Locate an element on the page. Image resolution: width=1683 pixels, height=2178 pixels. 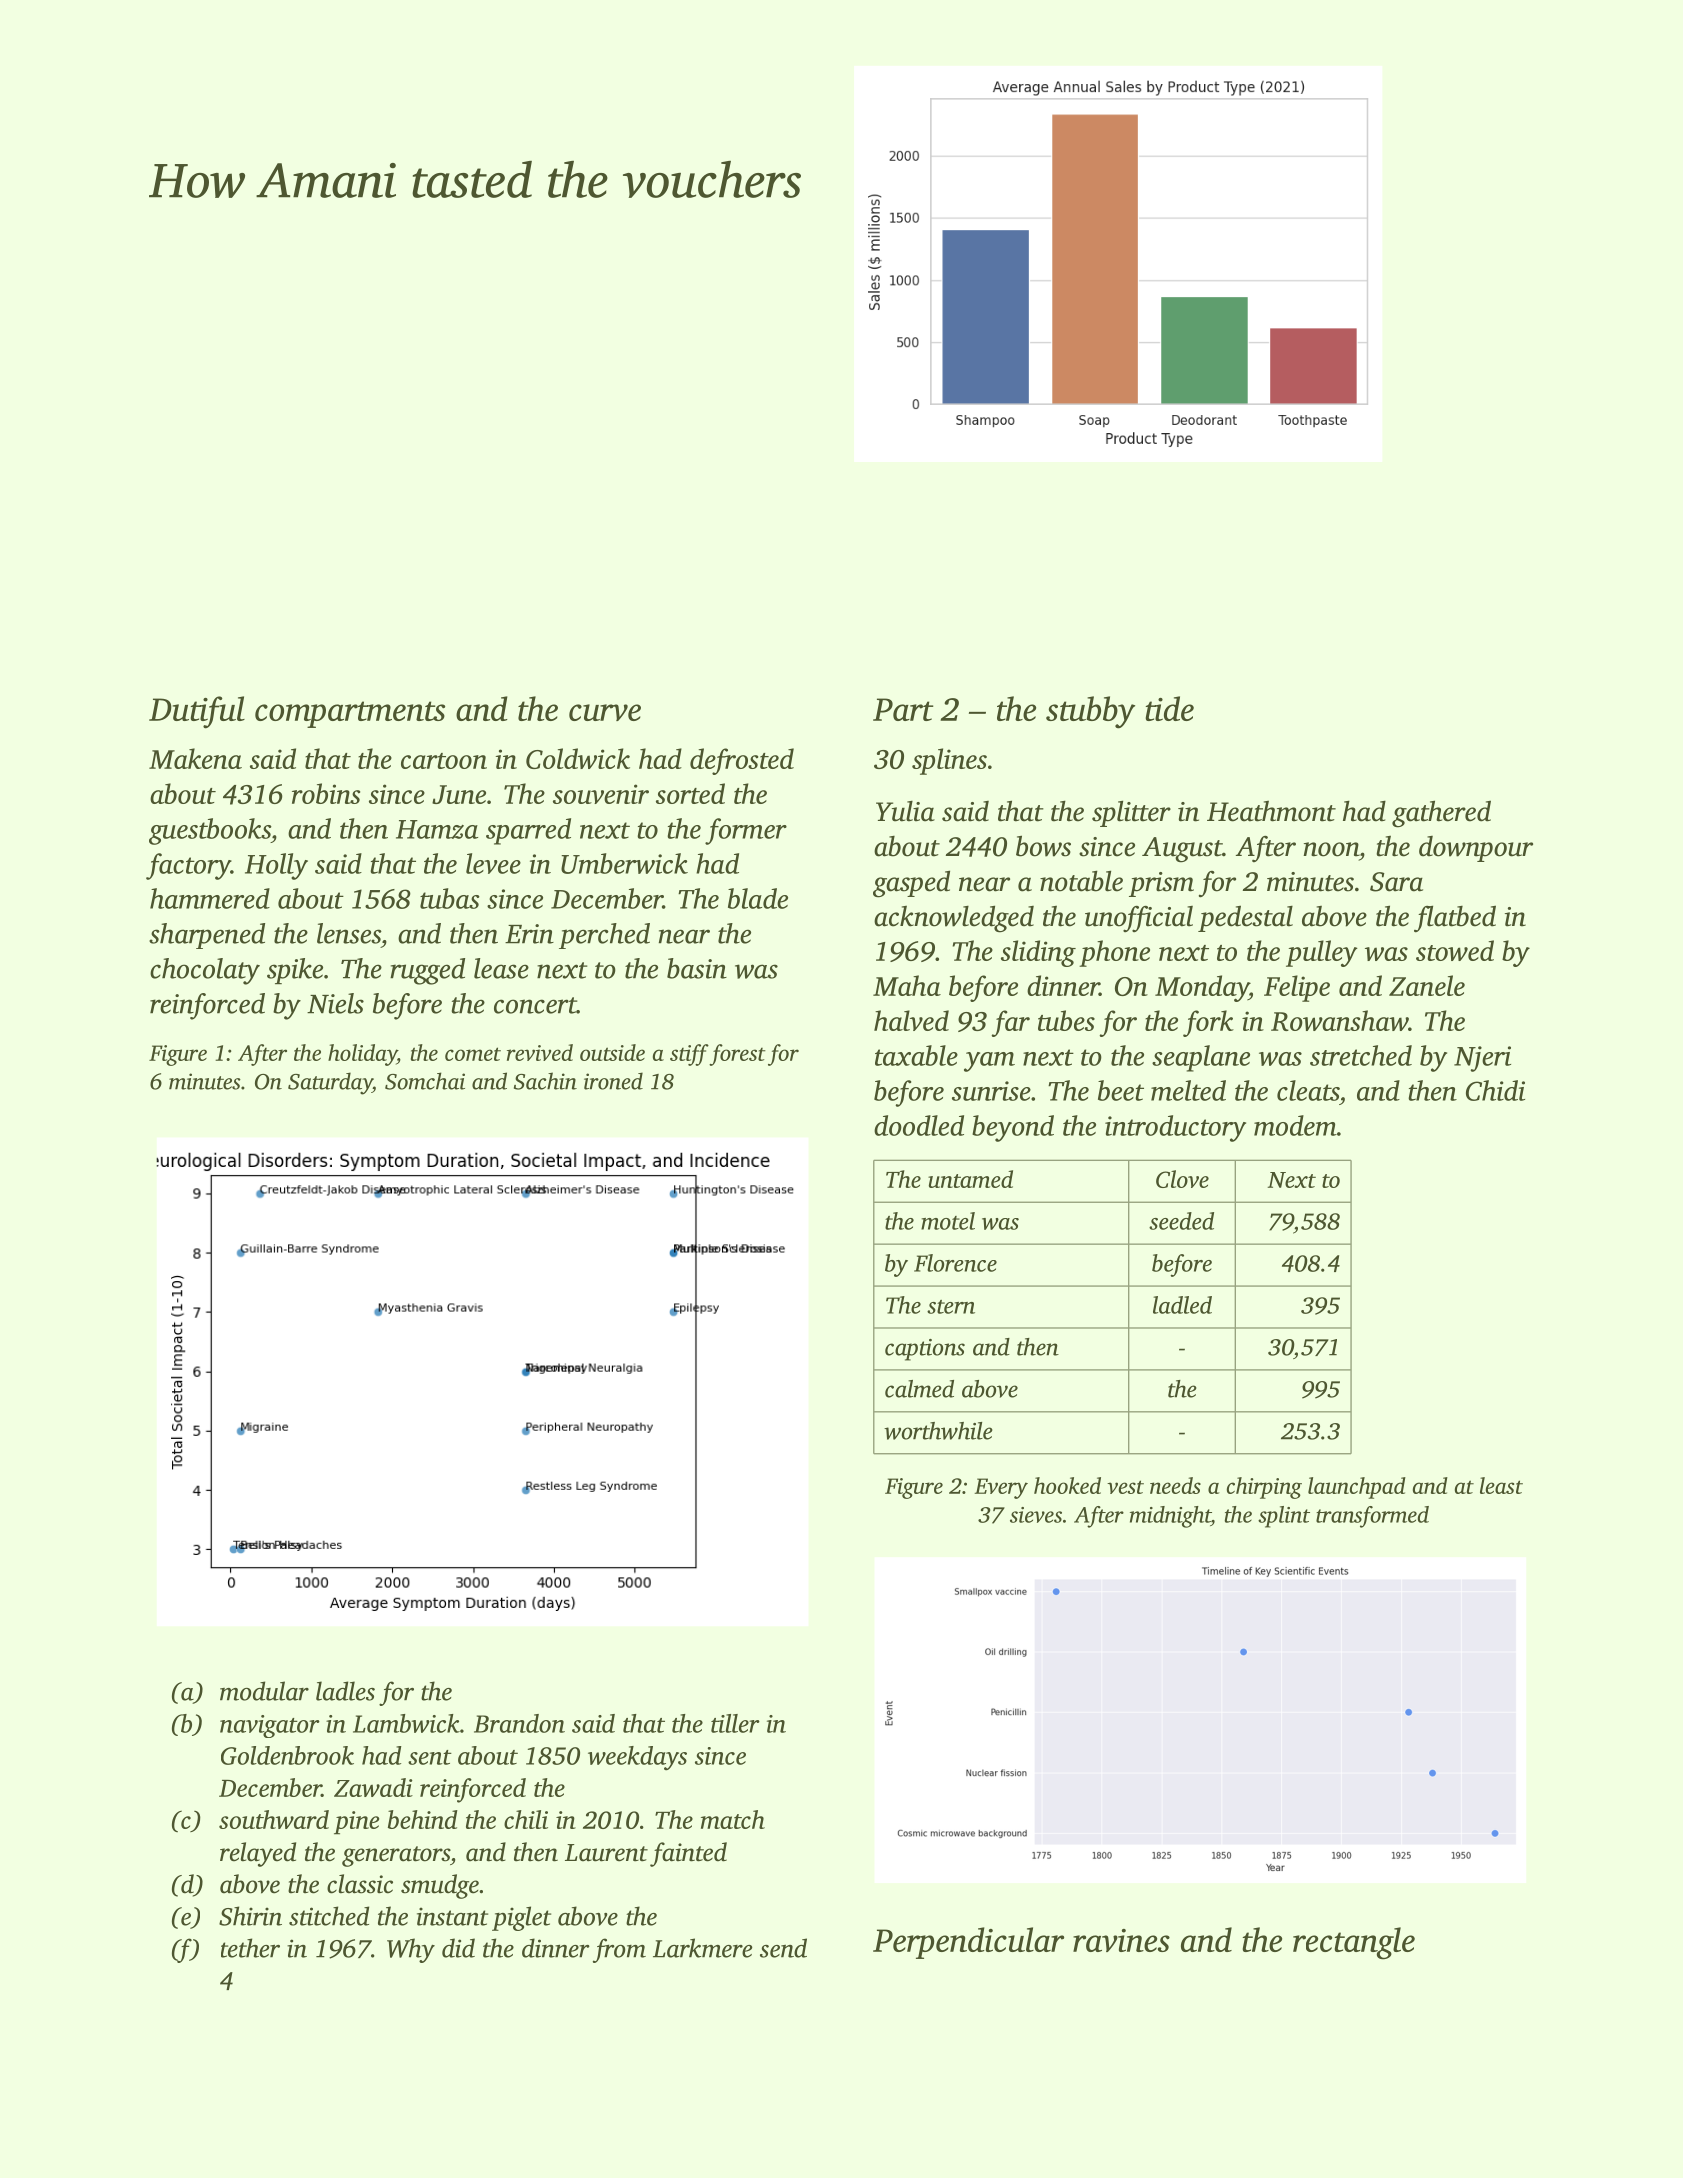
Yulia is located at coordinates (905, 811).
